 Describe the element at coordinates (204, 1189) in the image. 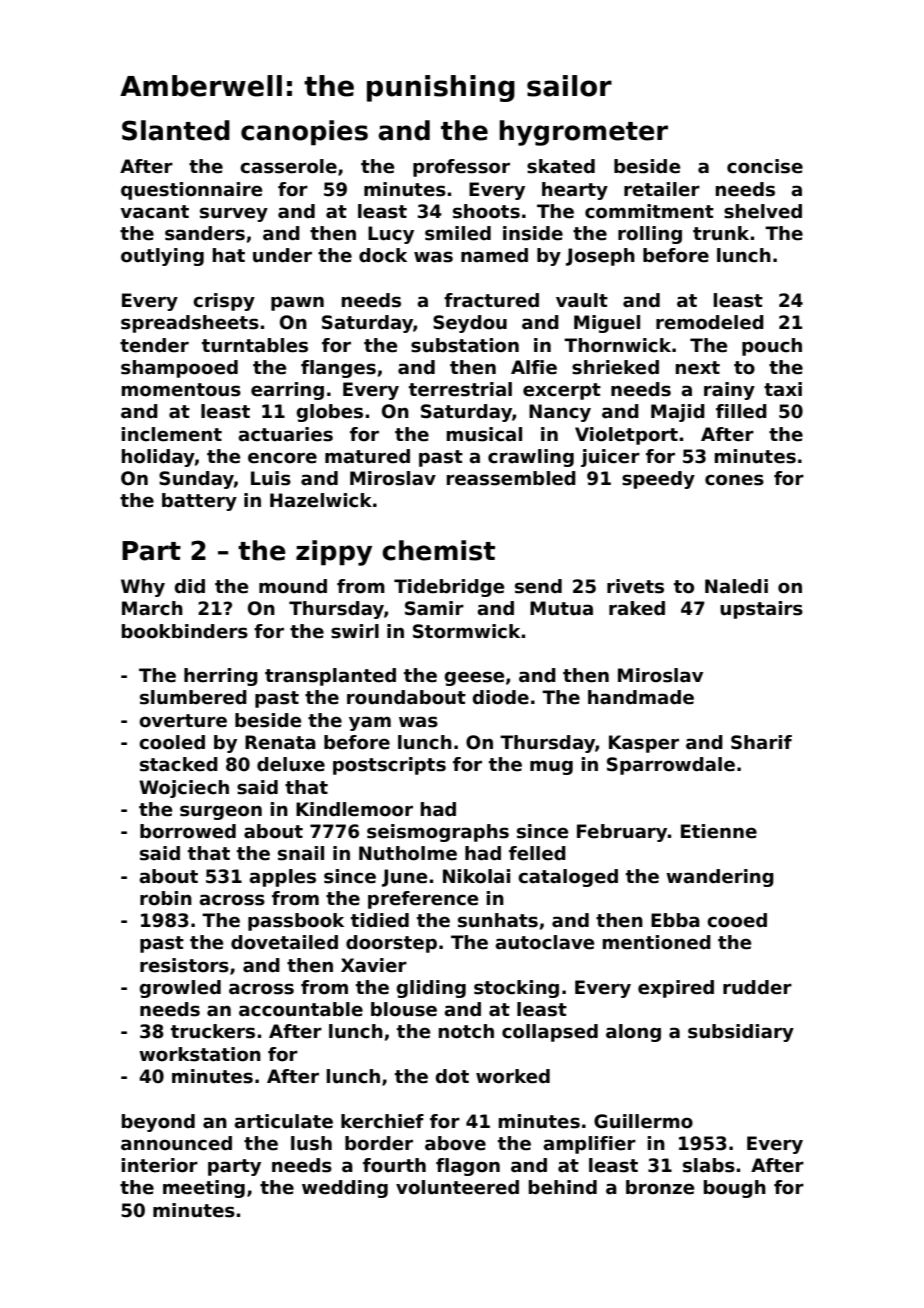

I see `meeting` at that location.
